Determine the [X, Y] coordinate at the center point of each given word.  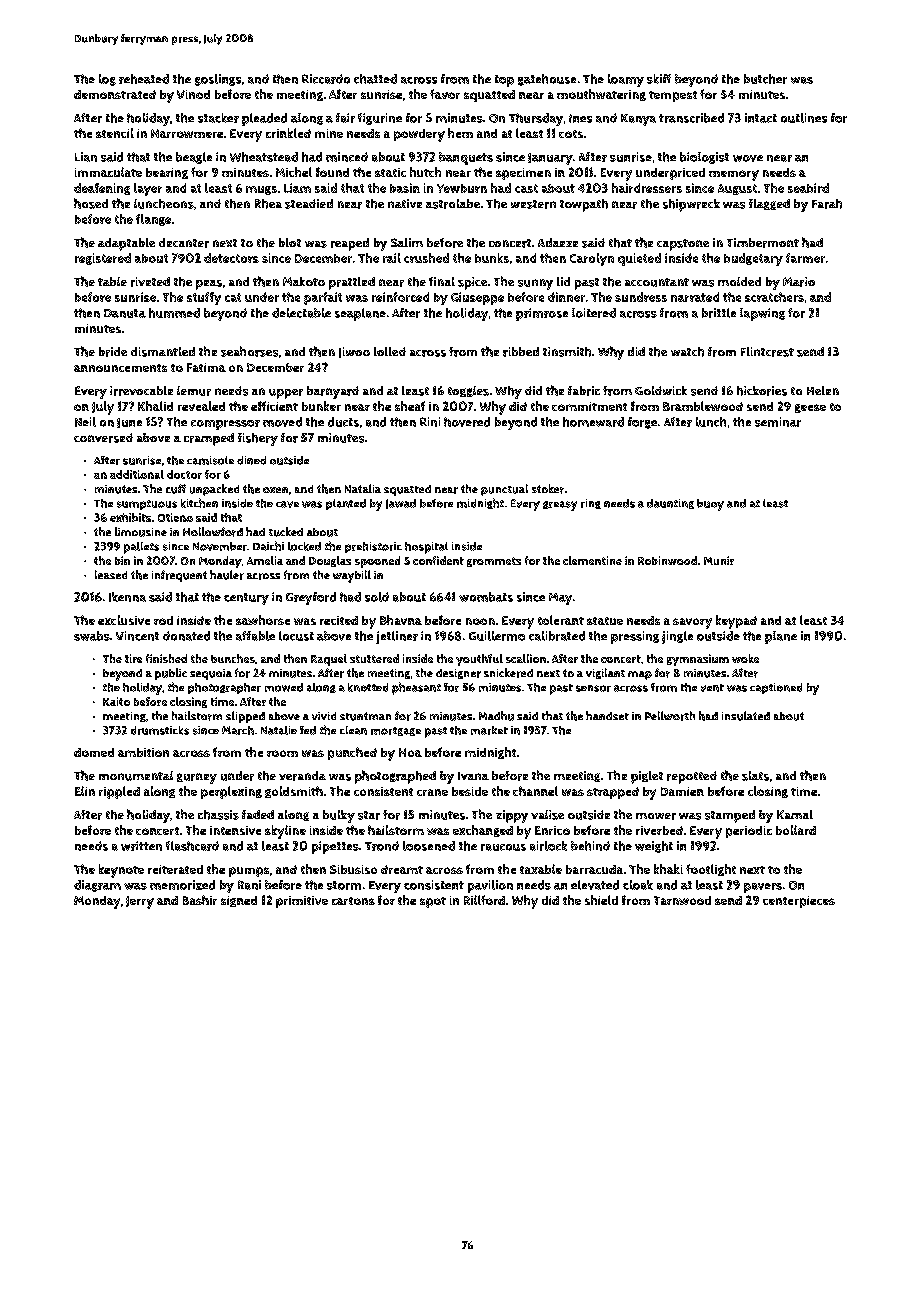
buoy [710, 505]
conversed [103, 438]
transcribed [691, 118]
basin [405, 188]
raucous [503, 847]
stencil [115, 133]
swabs [92, 636]
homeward [593, 422]
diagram [97, 886]
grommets [494, 562]
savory [692, 623]
